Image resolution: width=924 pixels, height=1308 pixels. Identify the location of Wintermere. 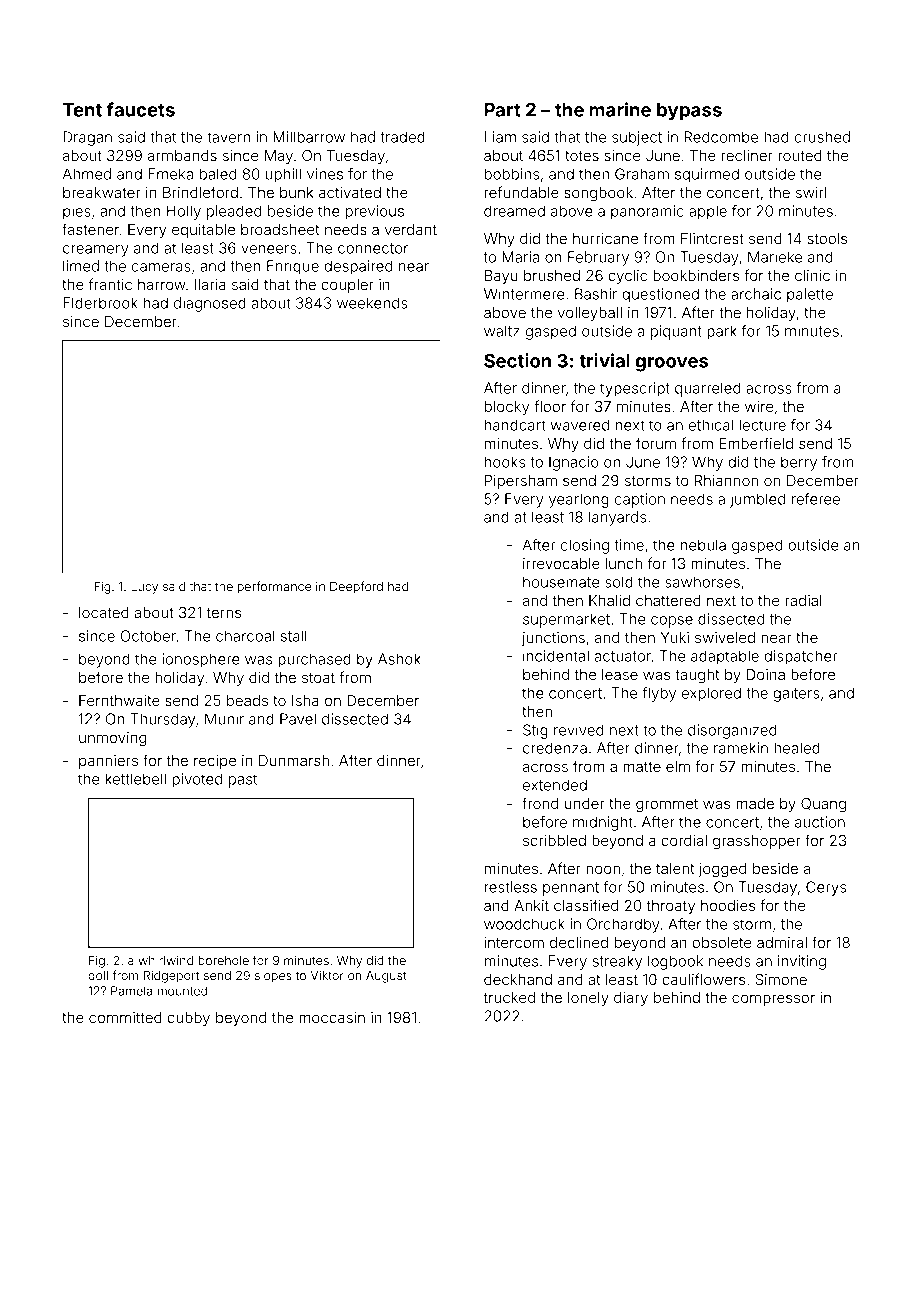
(524, 294).
